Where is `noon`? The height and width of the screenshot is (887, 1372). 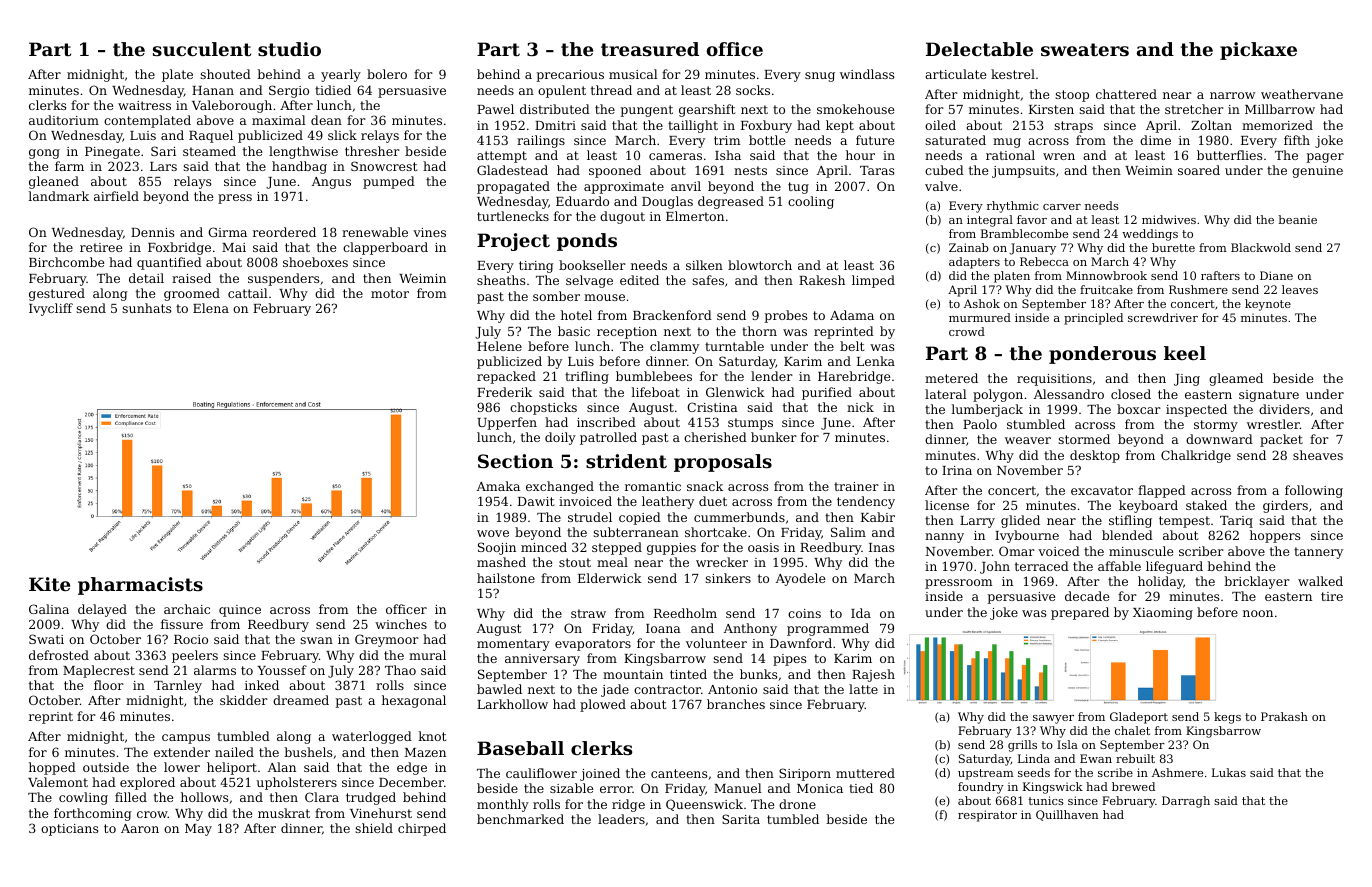
noon is located at coordinates (1258, 613).
